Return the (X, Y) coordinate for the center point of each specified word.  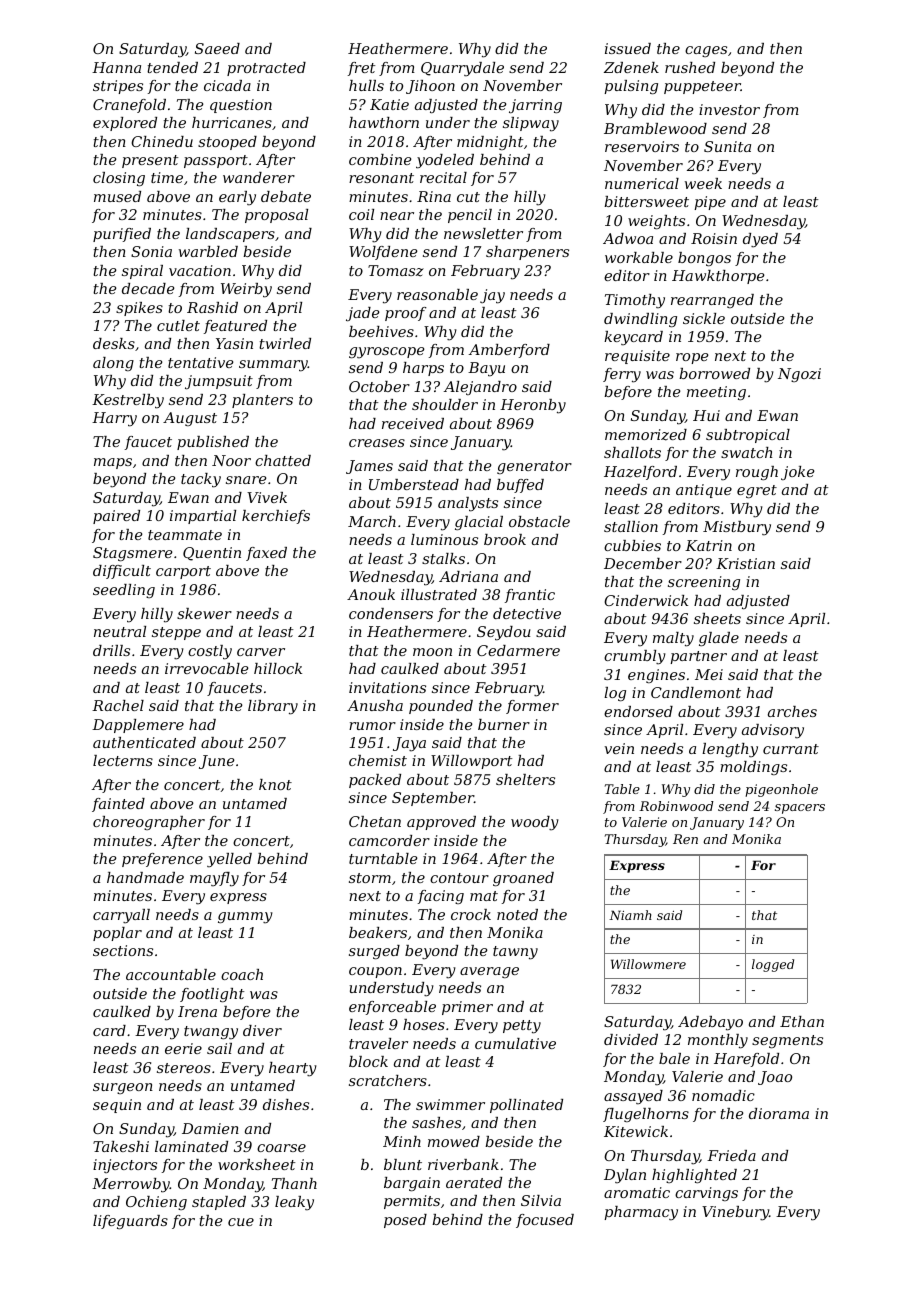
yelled (229, 860)
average (489, 972)
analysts (468, 504)
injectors (125, 1166)
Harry (114, 419)
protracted (266, 69)
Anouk (371, 594)
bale (674, 1058)
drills (111, 650)
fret (361, 69)
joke (798, 473)
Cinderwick (646, 600)
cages (706, 51)
